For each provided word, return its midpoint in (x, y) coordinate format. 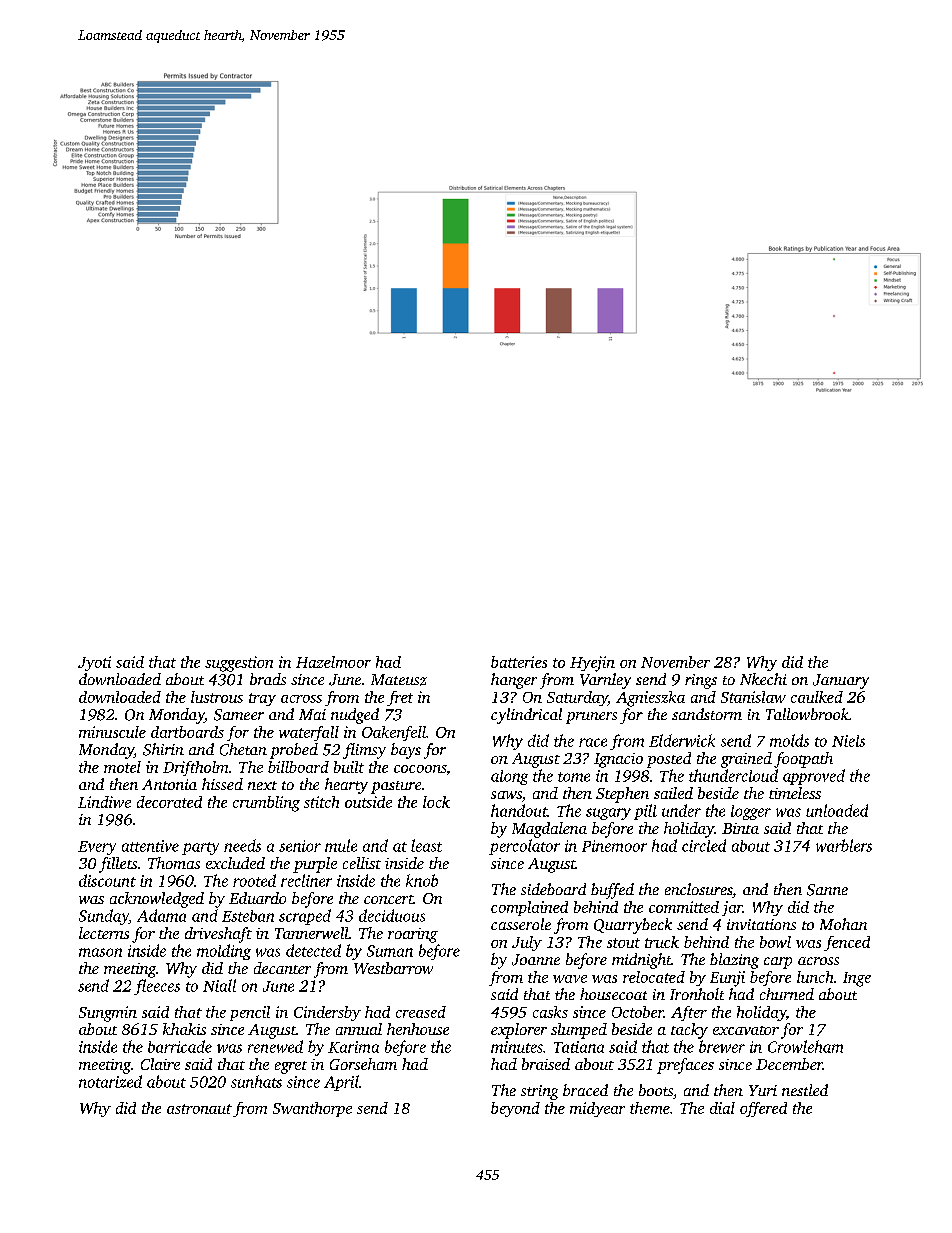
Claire (160, 1064)
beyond (515, 1109)
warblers (844, 845)
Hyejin (592, 664)
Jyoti (94, 663)
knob (422, 880)
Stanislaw (753, 697)
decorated (169, 802)
